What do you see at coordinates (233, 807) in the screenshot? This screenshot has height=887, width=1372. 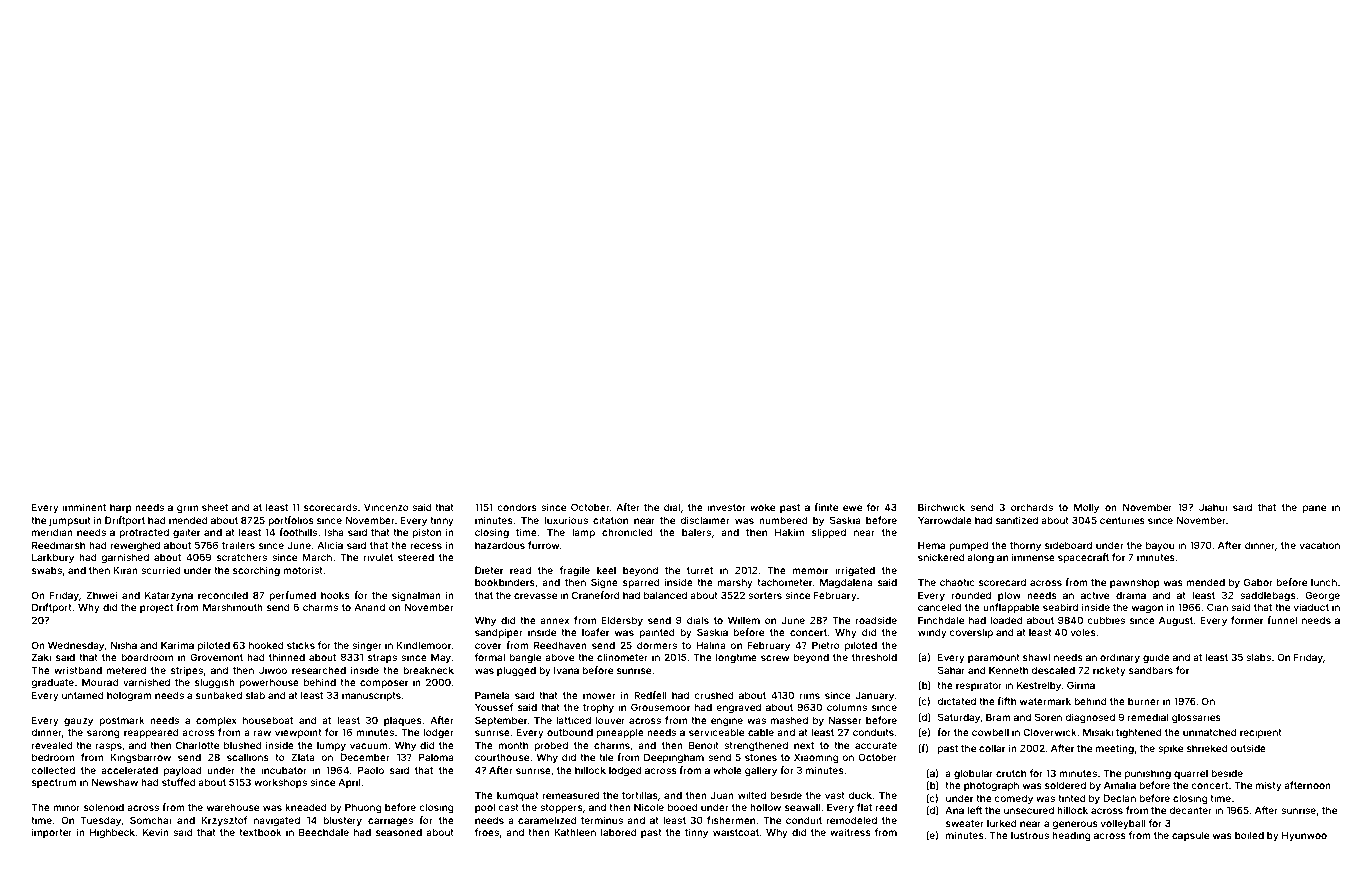 I see `warehouse` at bounding box center [233, 807].
